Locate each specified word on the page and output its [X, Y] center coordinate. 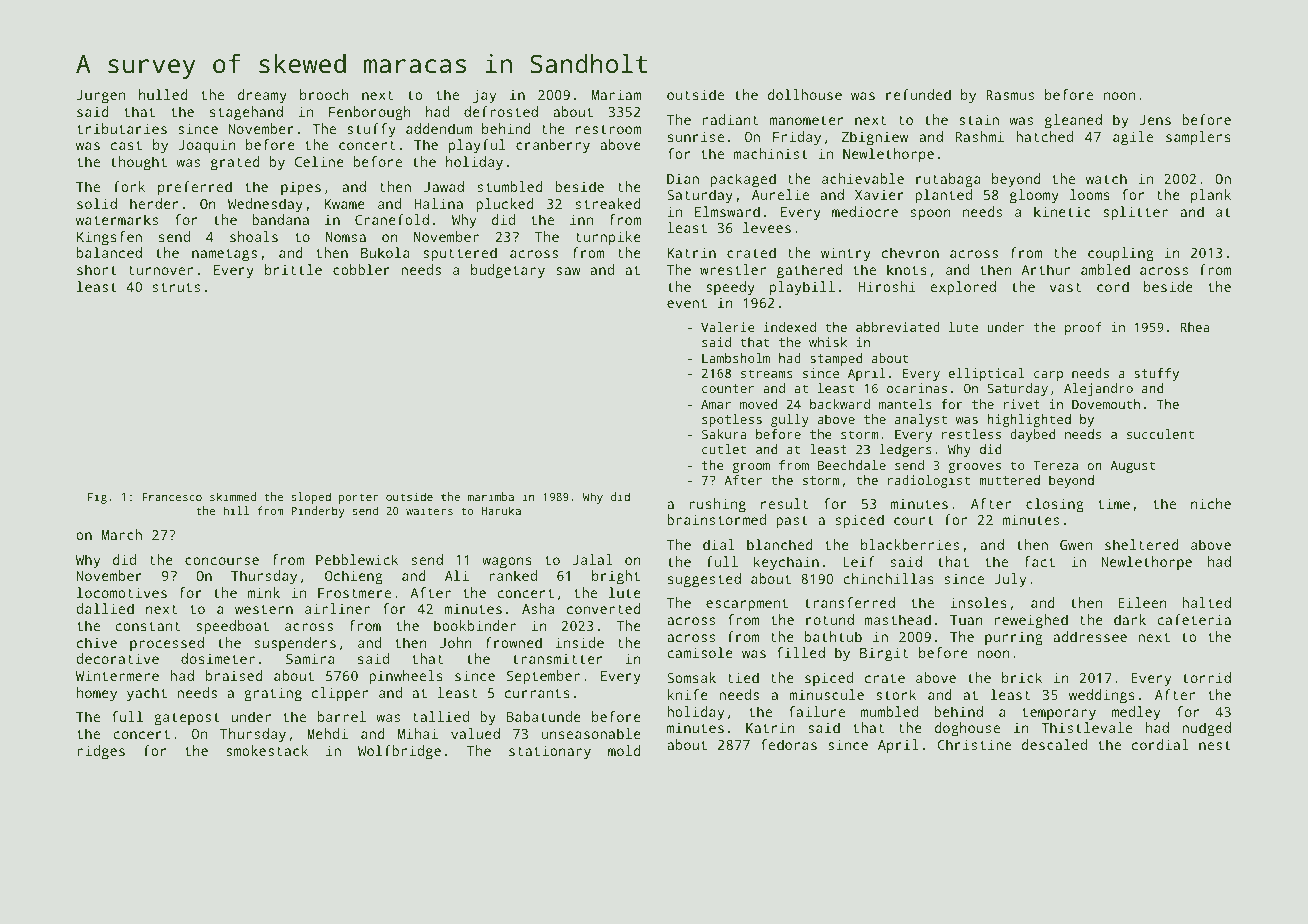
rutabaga [948, 180]
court [914, 520]
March [122, 534]
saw [568, 271]
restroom [608, 129]
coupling [1121, 254]
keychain [786, 563]
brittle [293, 269]
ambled [1105, 269]
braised [234, 675]
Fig [97, 498]
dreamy [262, 96]
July [1010, 580]
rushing [717, 505]
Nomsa [346, 237]
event [687, 303]
